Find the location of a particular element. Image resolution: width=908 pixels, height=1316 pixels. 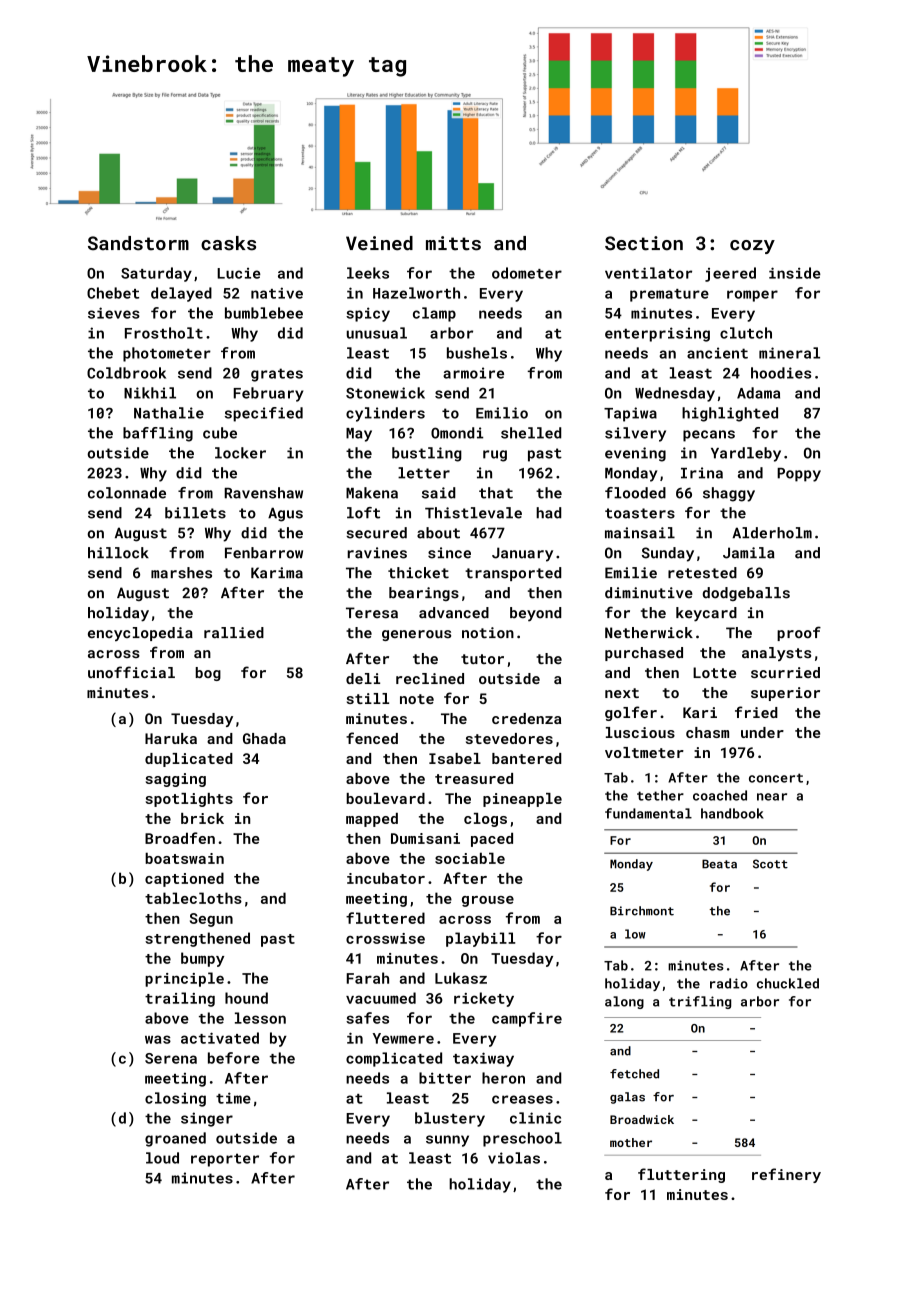

ancient is located at coordinates (717, 353).
